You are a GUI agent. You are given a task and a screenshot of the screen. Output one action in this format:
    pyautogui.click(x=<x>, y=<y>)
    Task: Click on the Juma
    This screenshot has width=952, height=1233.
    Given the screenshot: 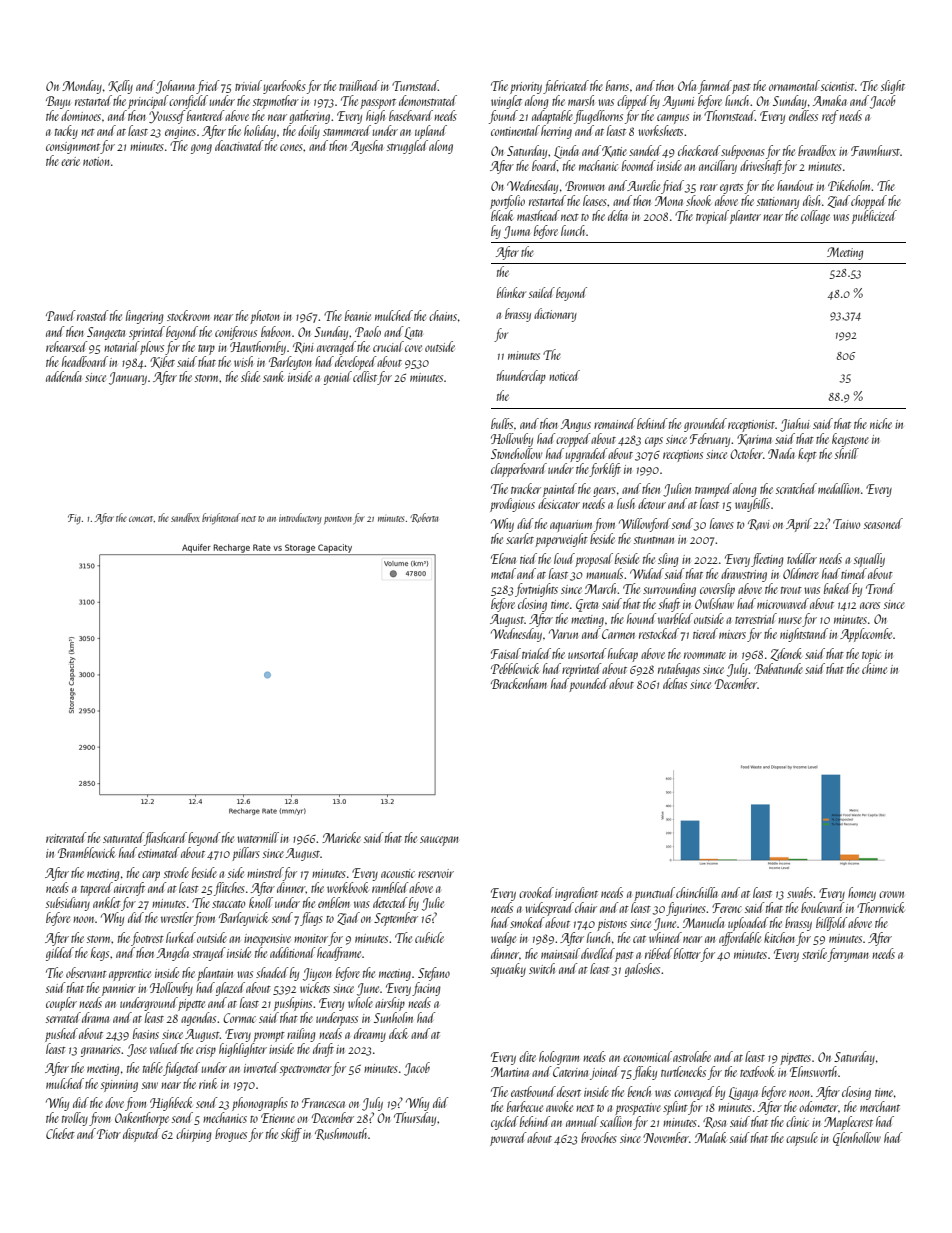 What is the action you would take?
    pyautogui.click(x=517, y=232)
